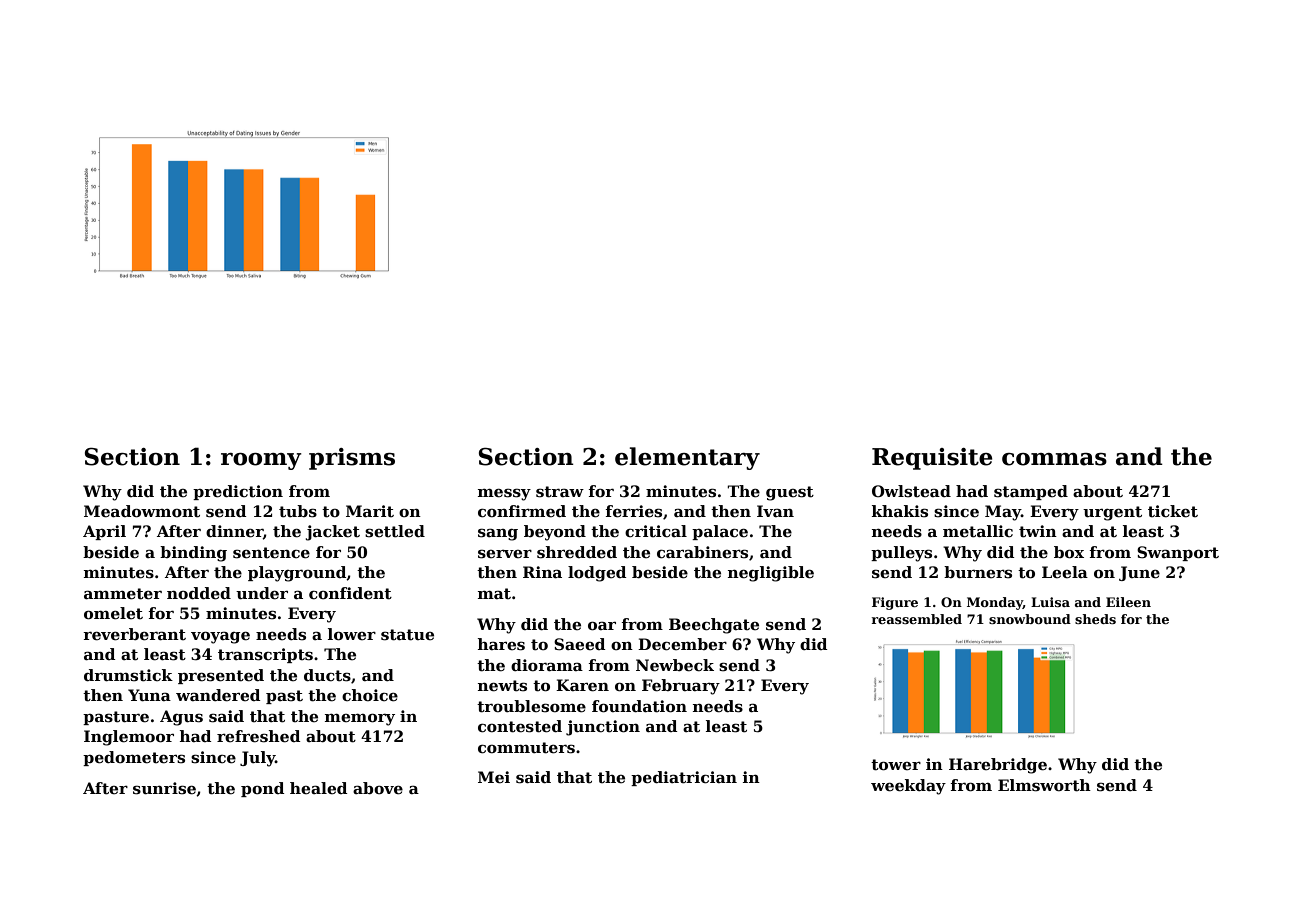 The height and width of the screenshot is (924, 1308). Describe the element at coordinates (134, 634) in the screenshot. I see `reverberant` at that location.
